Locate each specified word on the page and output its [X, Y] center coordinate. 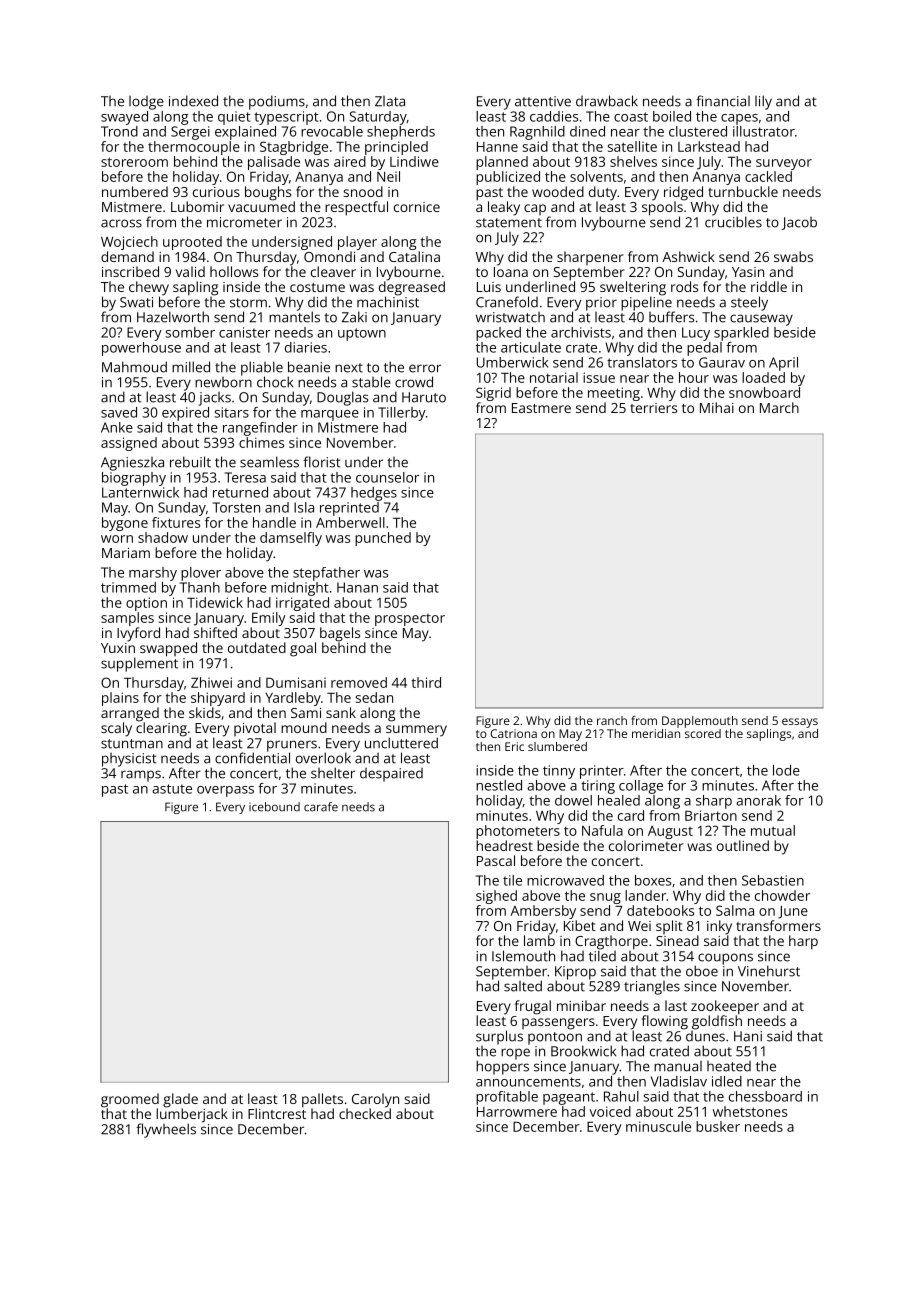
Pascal [496, 860]
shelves [633, 161]
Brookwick [583, 1051]
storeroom [134, 162]
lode [786, 770]
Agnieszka [132, 464]
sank [341, 712]
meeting [614, 394]
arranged [130, 714]
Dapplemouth [700, 722]
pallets [322, 1100]
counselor [387, 477]
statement [509, 223]
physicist [129, 760]
